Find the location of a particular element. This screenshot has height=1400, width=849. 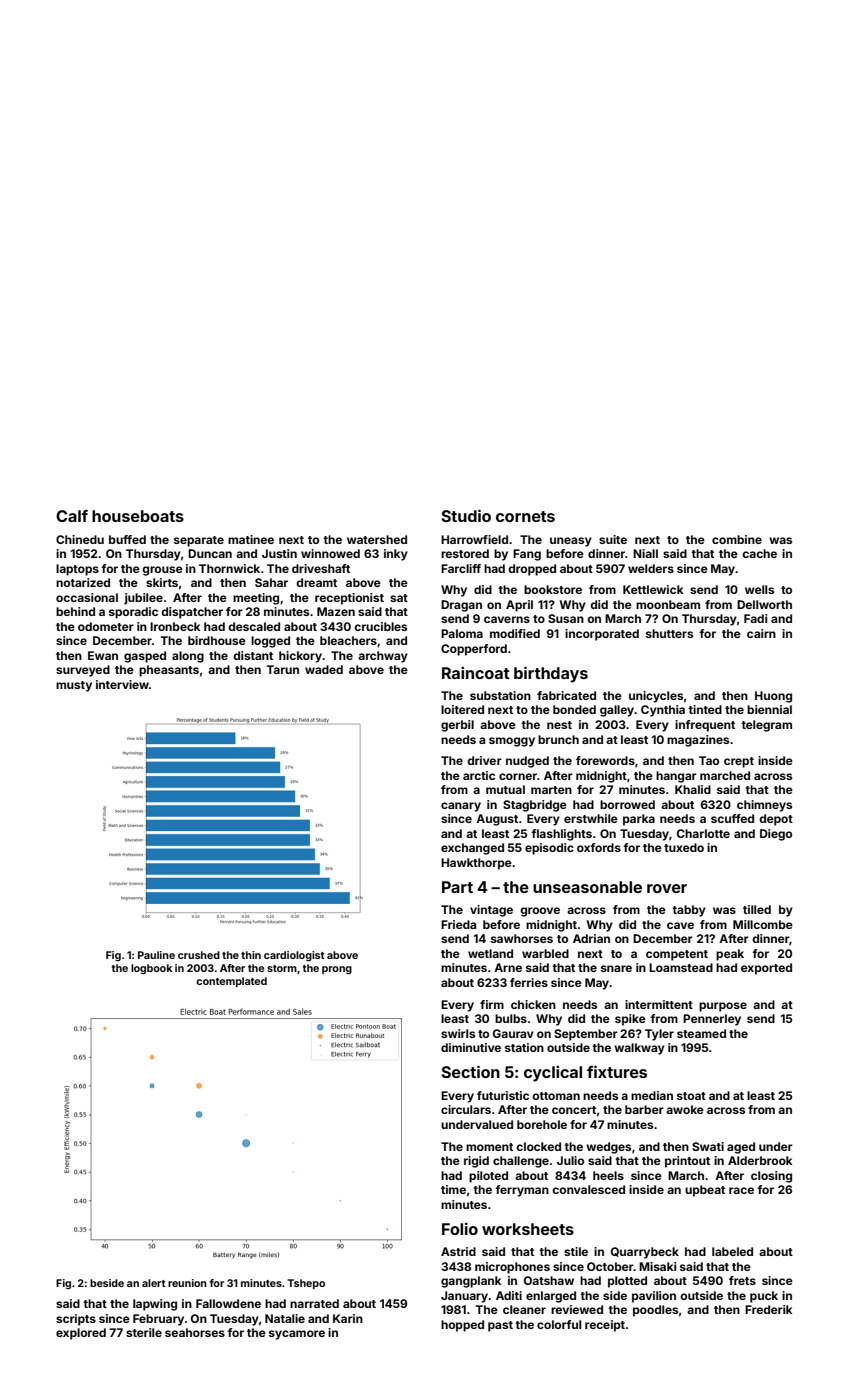

logbook is located at coordinates (151, 969).
